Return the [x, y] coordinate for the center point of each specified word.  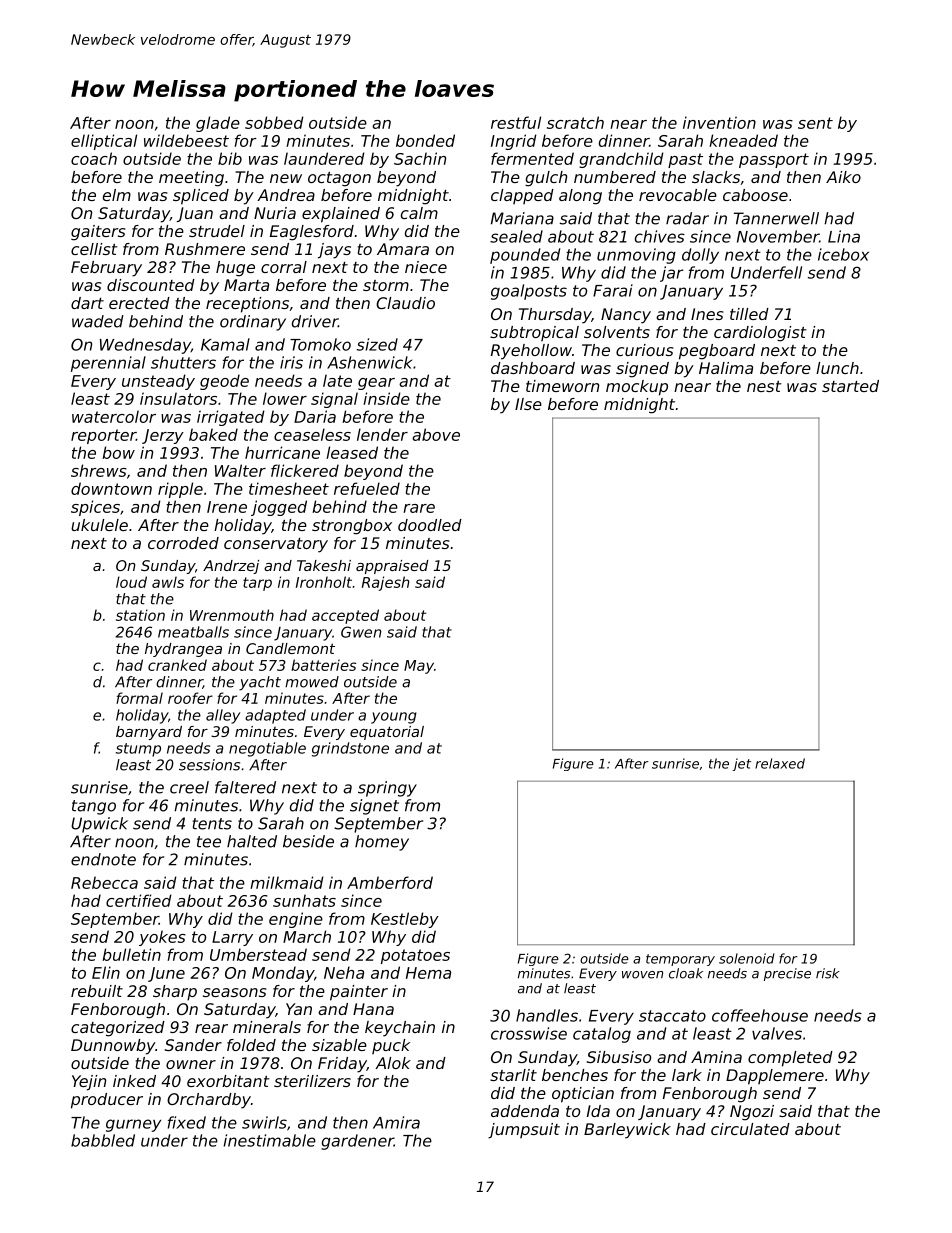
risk [828, 973]
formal [139, 698]
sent [815, 123]
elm [117, 195]
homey [382, 843]
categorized [118, 1029]
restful [516, 122]
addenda [525, 1111]
